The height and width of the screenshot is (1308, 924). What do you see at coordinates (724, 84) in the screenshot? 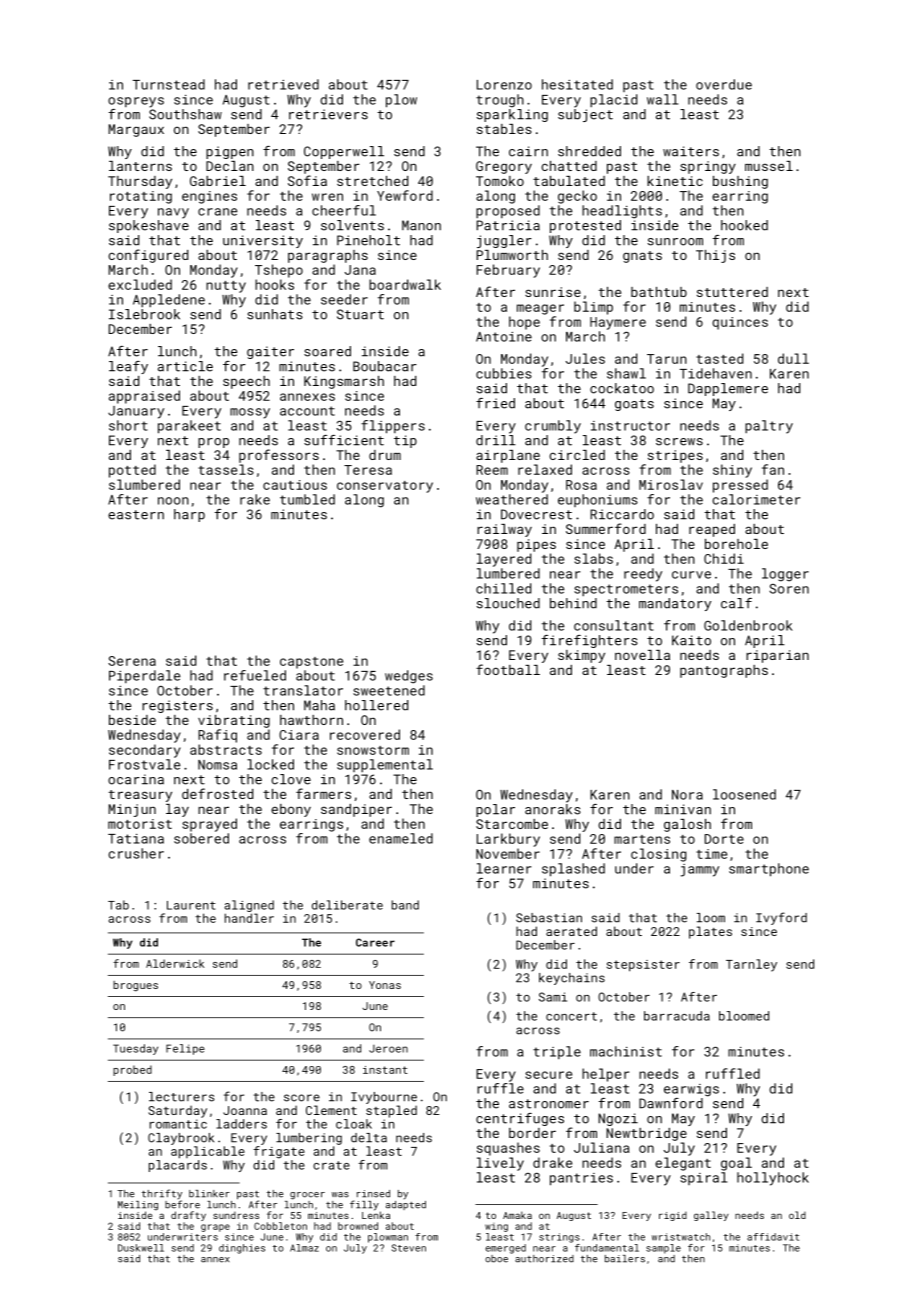
I see `overdue` at bounding box center [724, 84].
